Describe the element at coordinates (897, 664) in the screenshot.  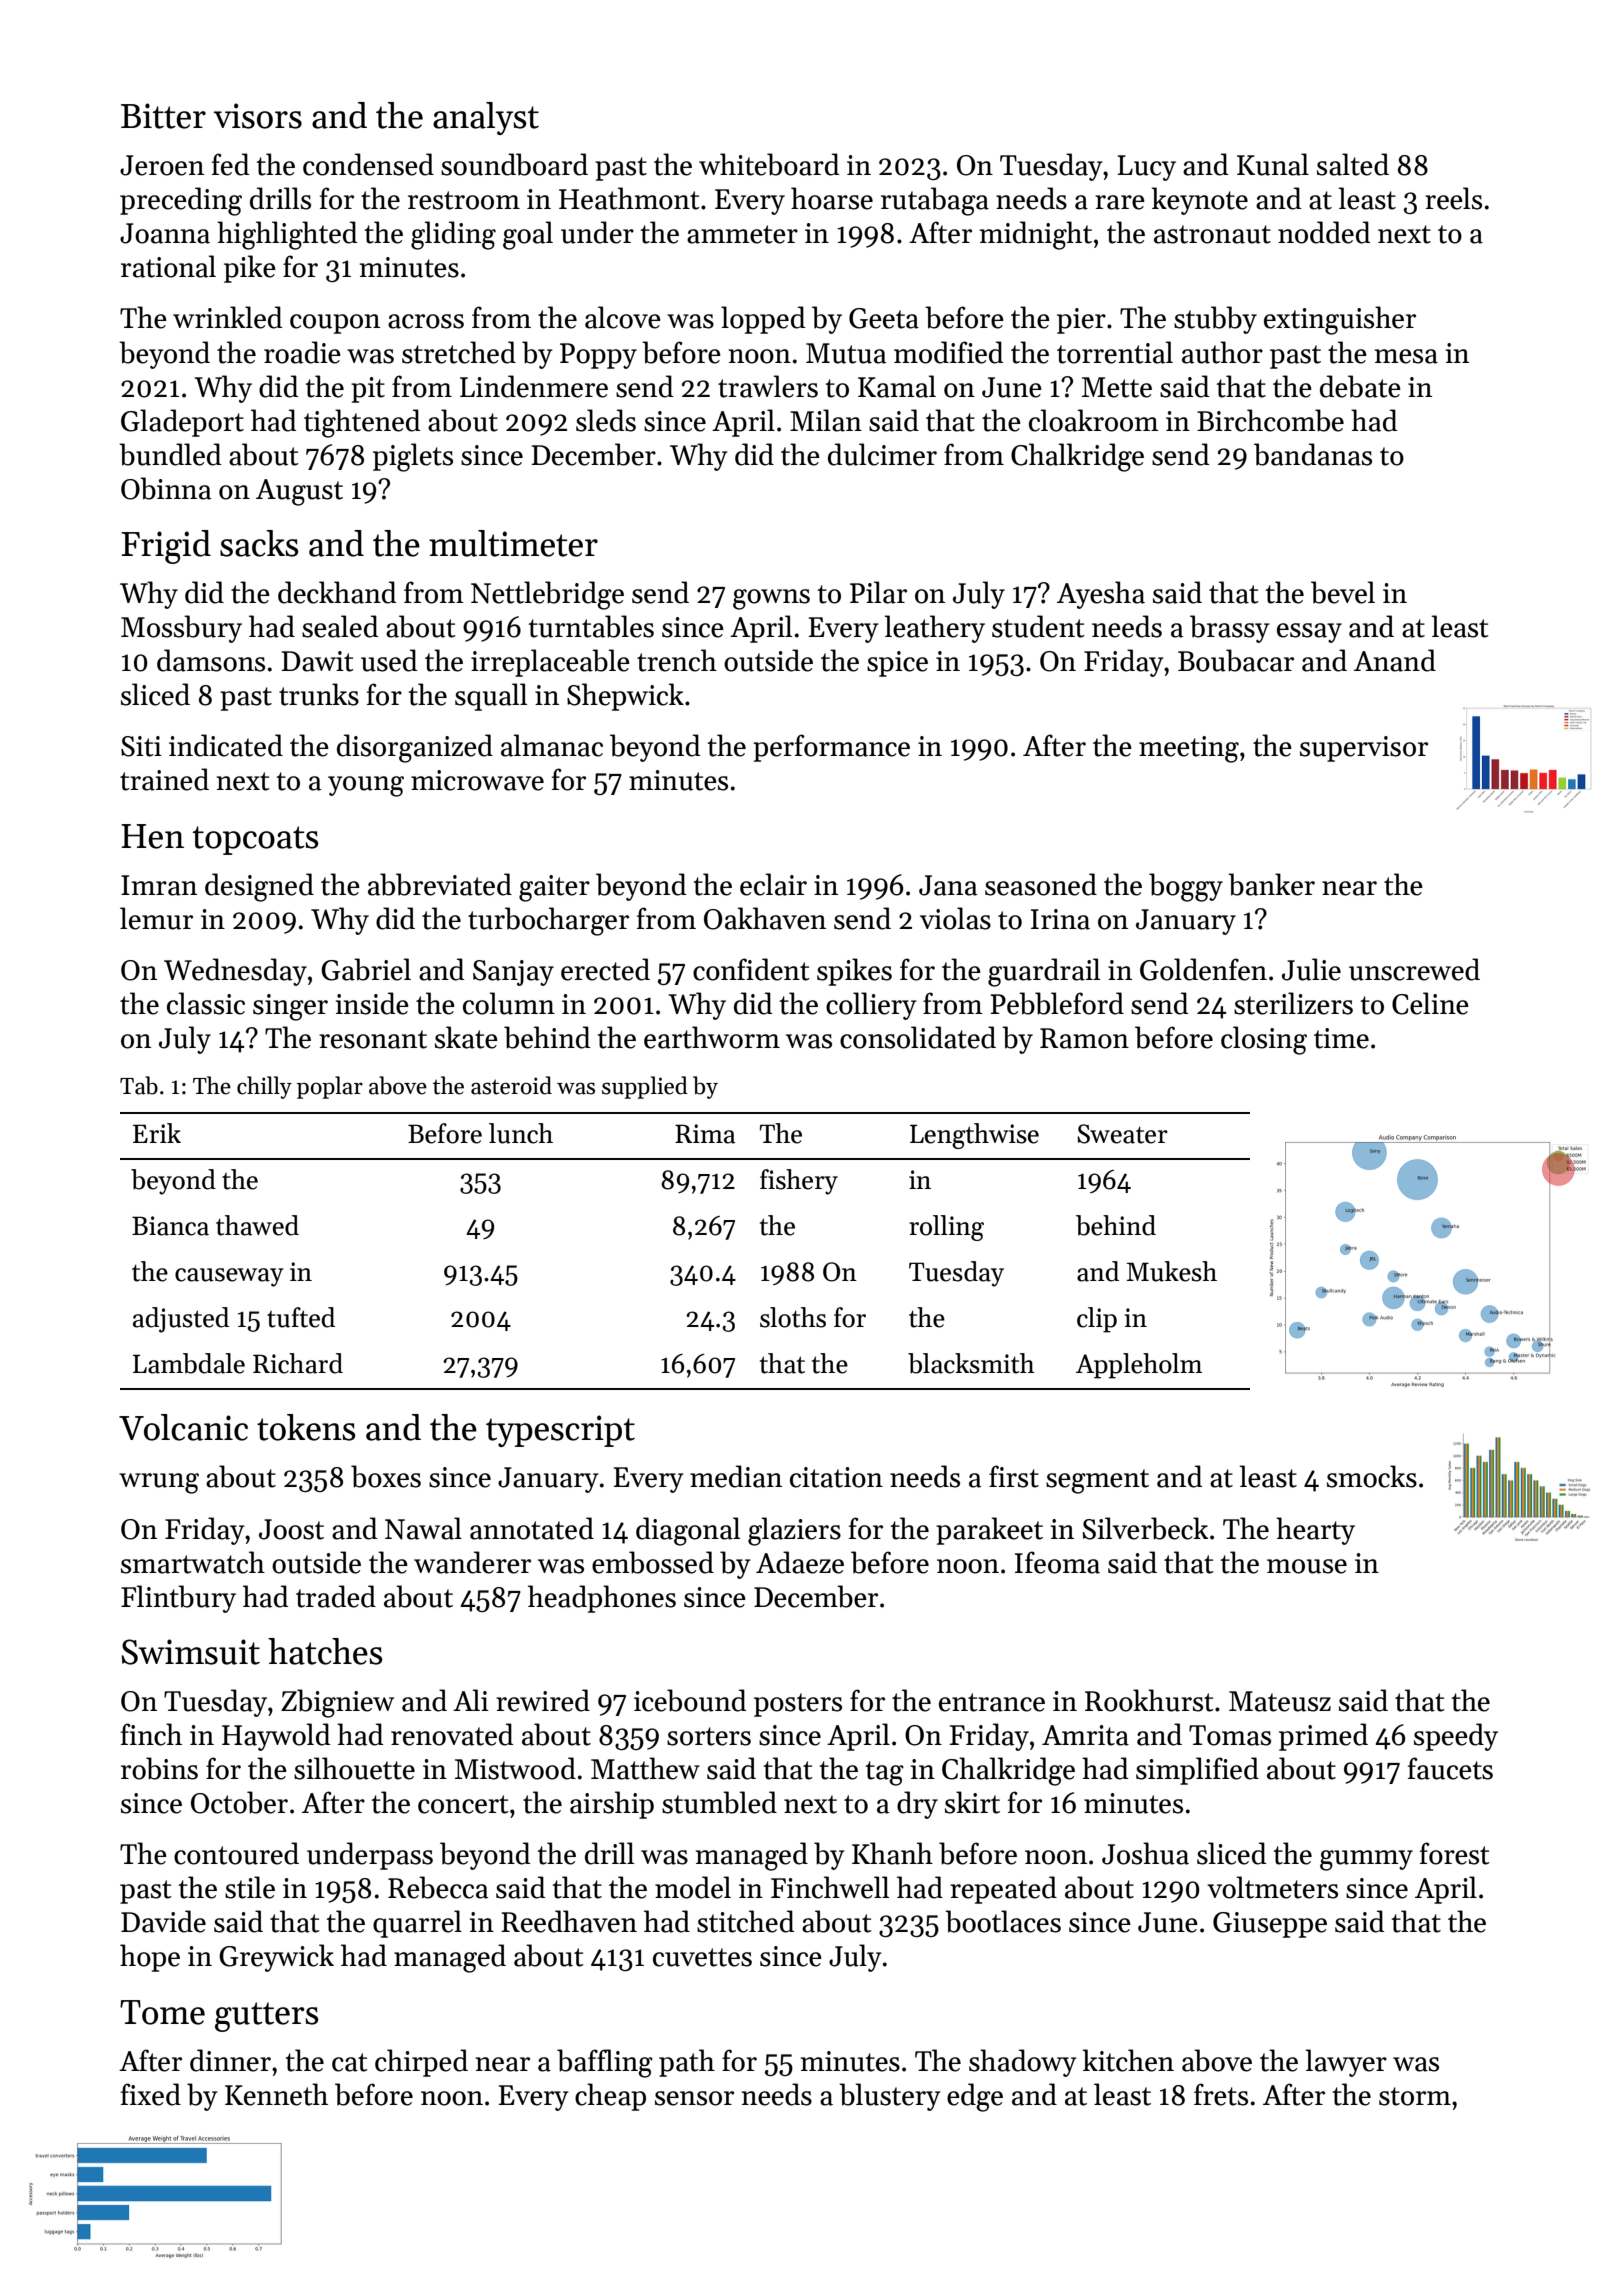
I see `spice` at that location.
